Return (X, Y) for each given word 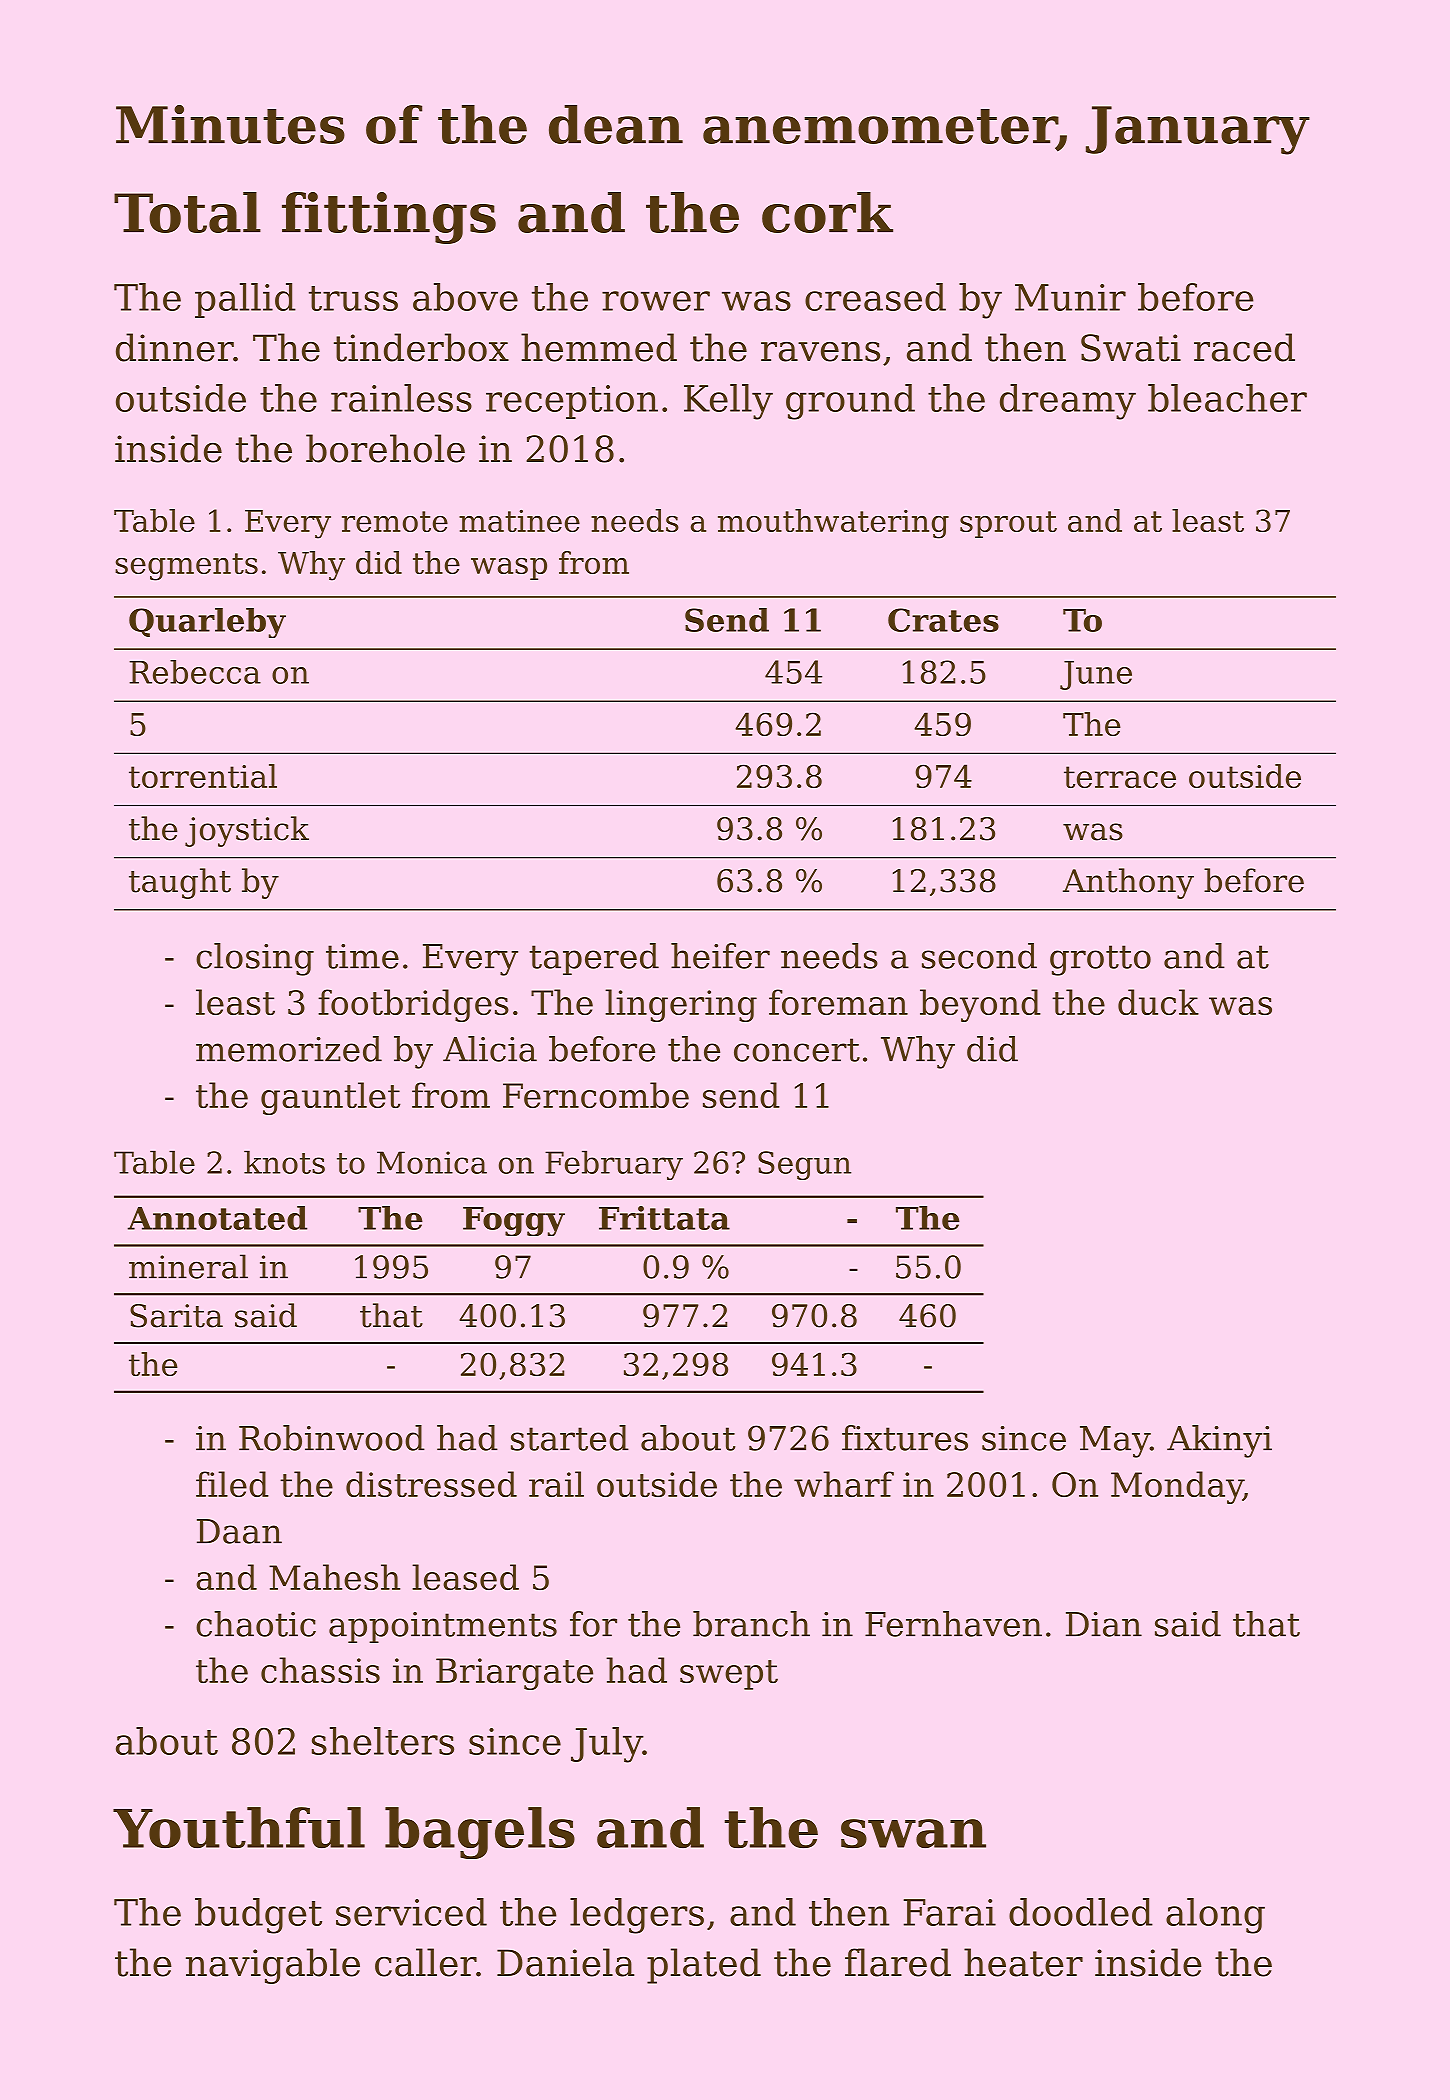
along (1215, 1916)
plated (704, 1966)
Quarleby (207, 623)
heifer (720, 956)
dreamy (1068, 402)
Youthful (239, 1827)
